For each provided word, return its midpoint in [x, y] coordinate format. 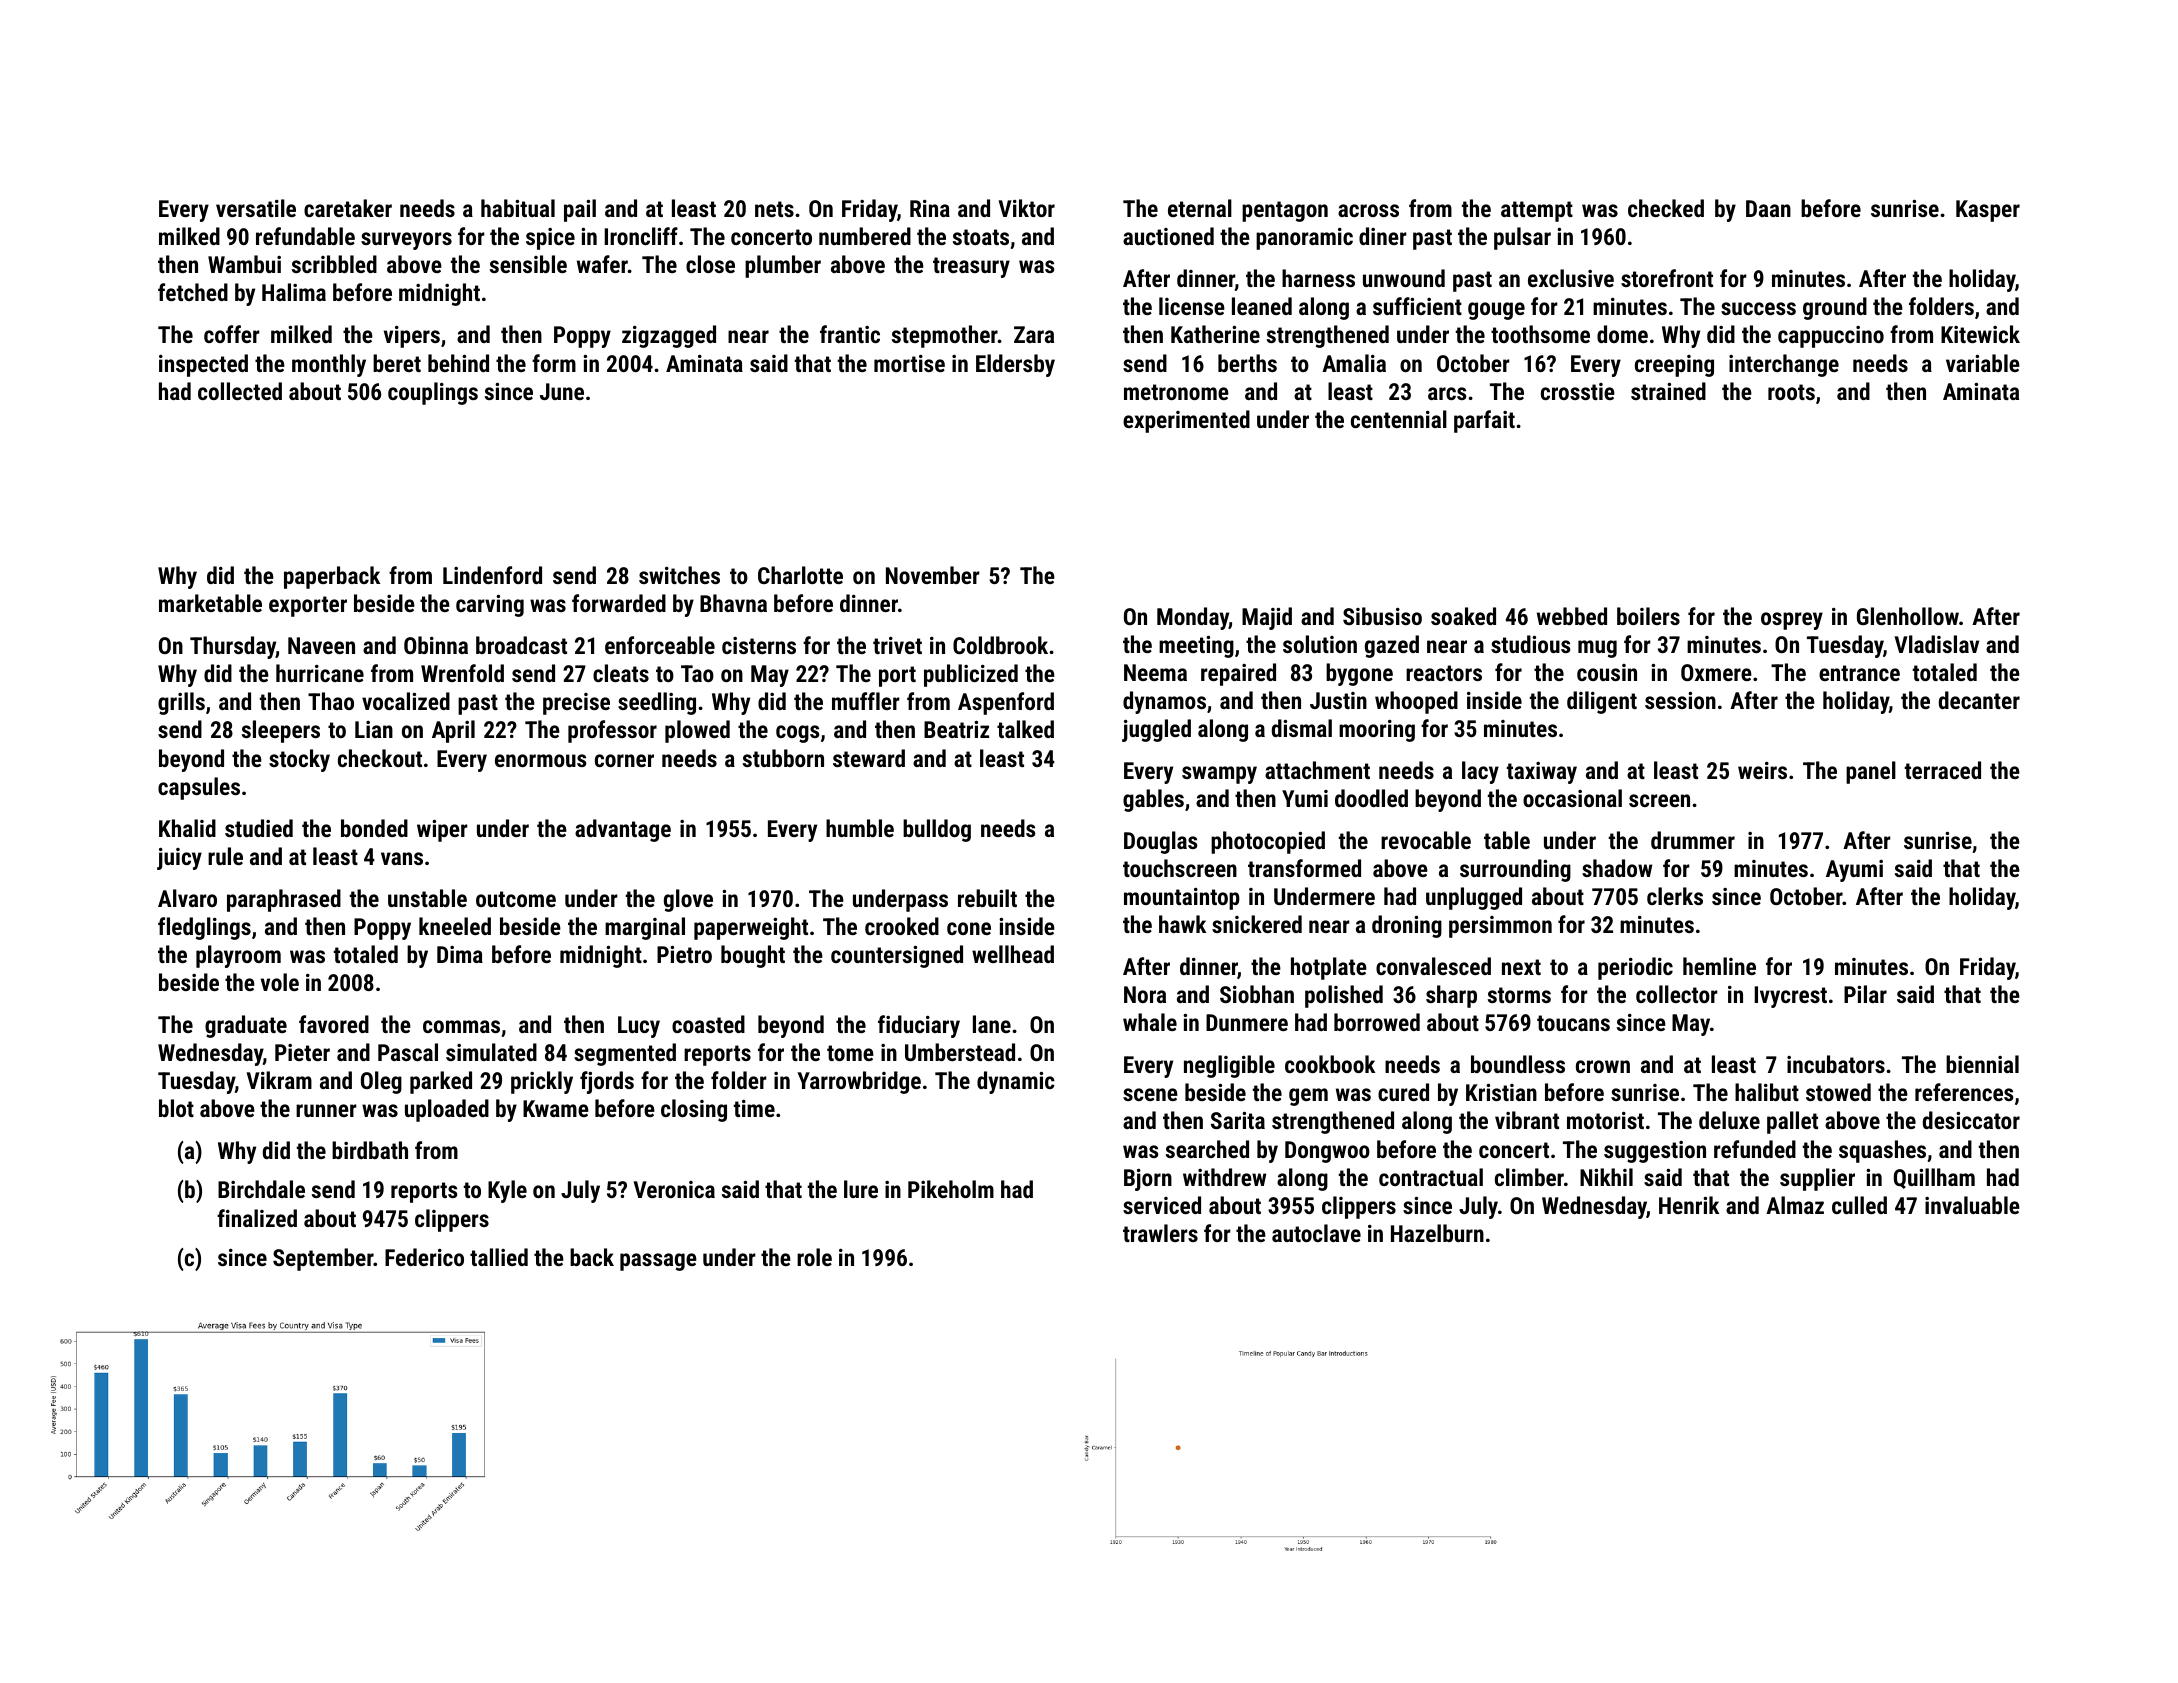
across [1368, 210]
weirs [1762, 770]
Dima [460, 954]
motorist [1605, 1120]
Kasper [1988, 211]
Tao [697, 673]
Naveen [321, 645]
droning [1407, 926]
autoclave [1316, 1233]
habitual [518, 208]
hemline [1719, 966]
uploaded [447, 1110]
